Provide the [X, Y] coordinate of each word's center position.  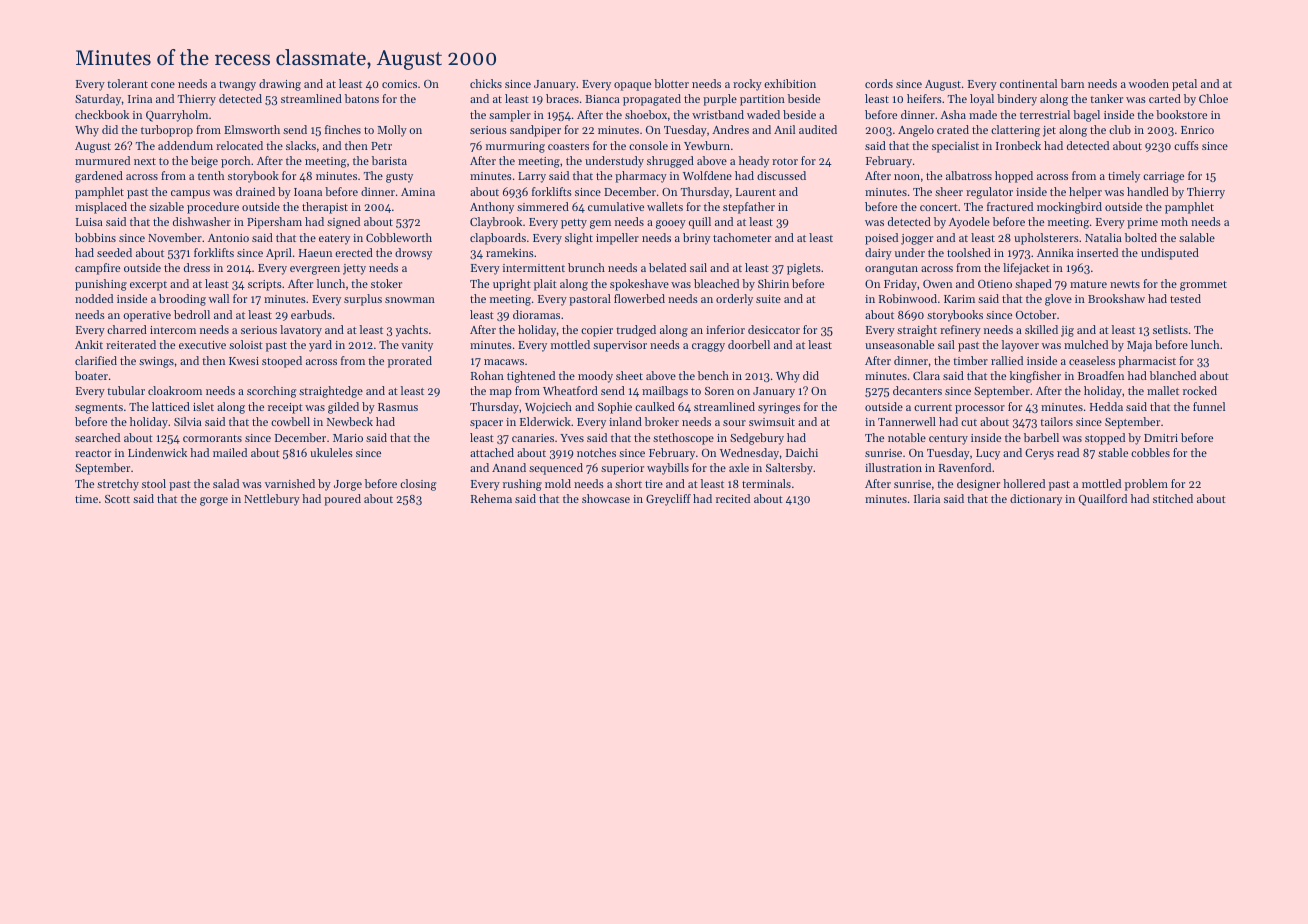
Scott [117, 499]
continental [1028, 83]
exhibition [790, 83]
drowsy [413, 254]
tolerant [127, 83]
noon [907, 177]
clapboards [498, 239]
